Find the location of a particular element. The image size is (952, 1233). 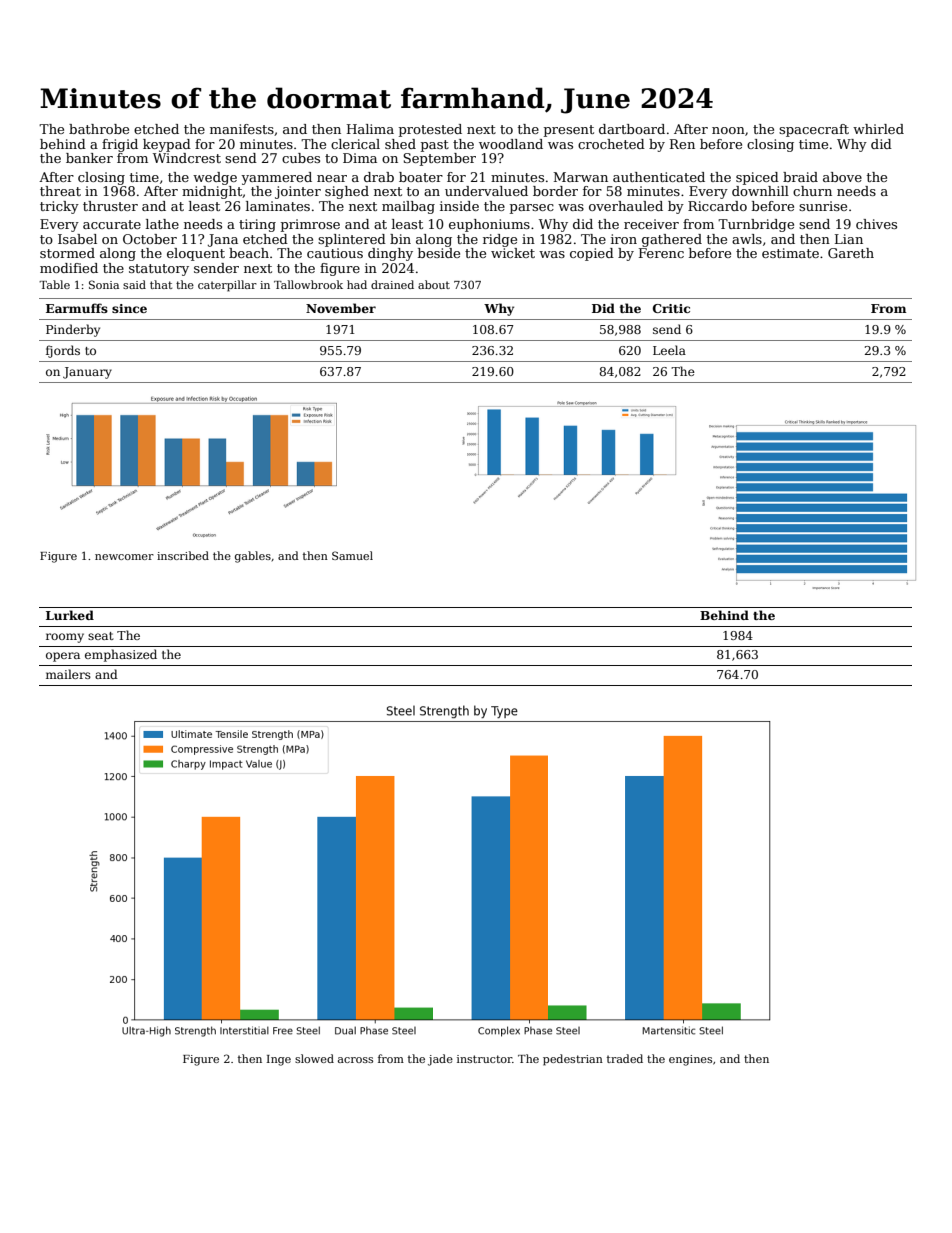

Inge is located at coordinates (279, 1060).
